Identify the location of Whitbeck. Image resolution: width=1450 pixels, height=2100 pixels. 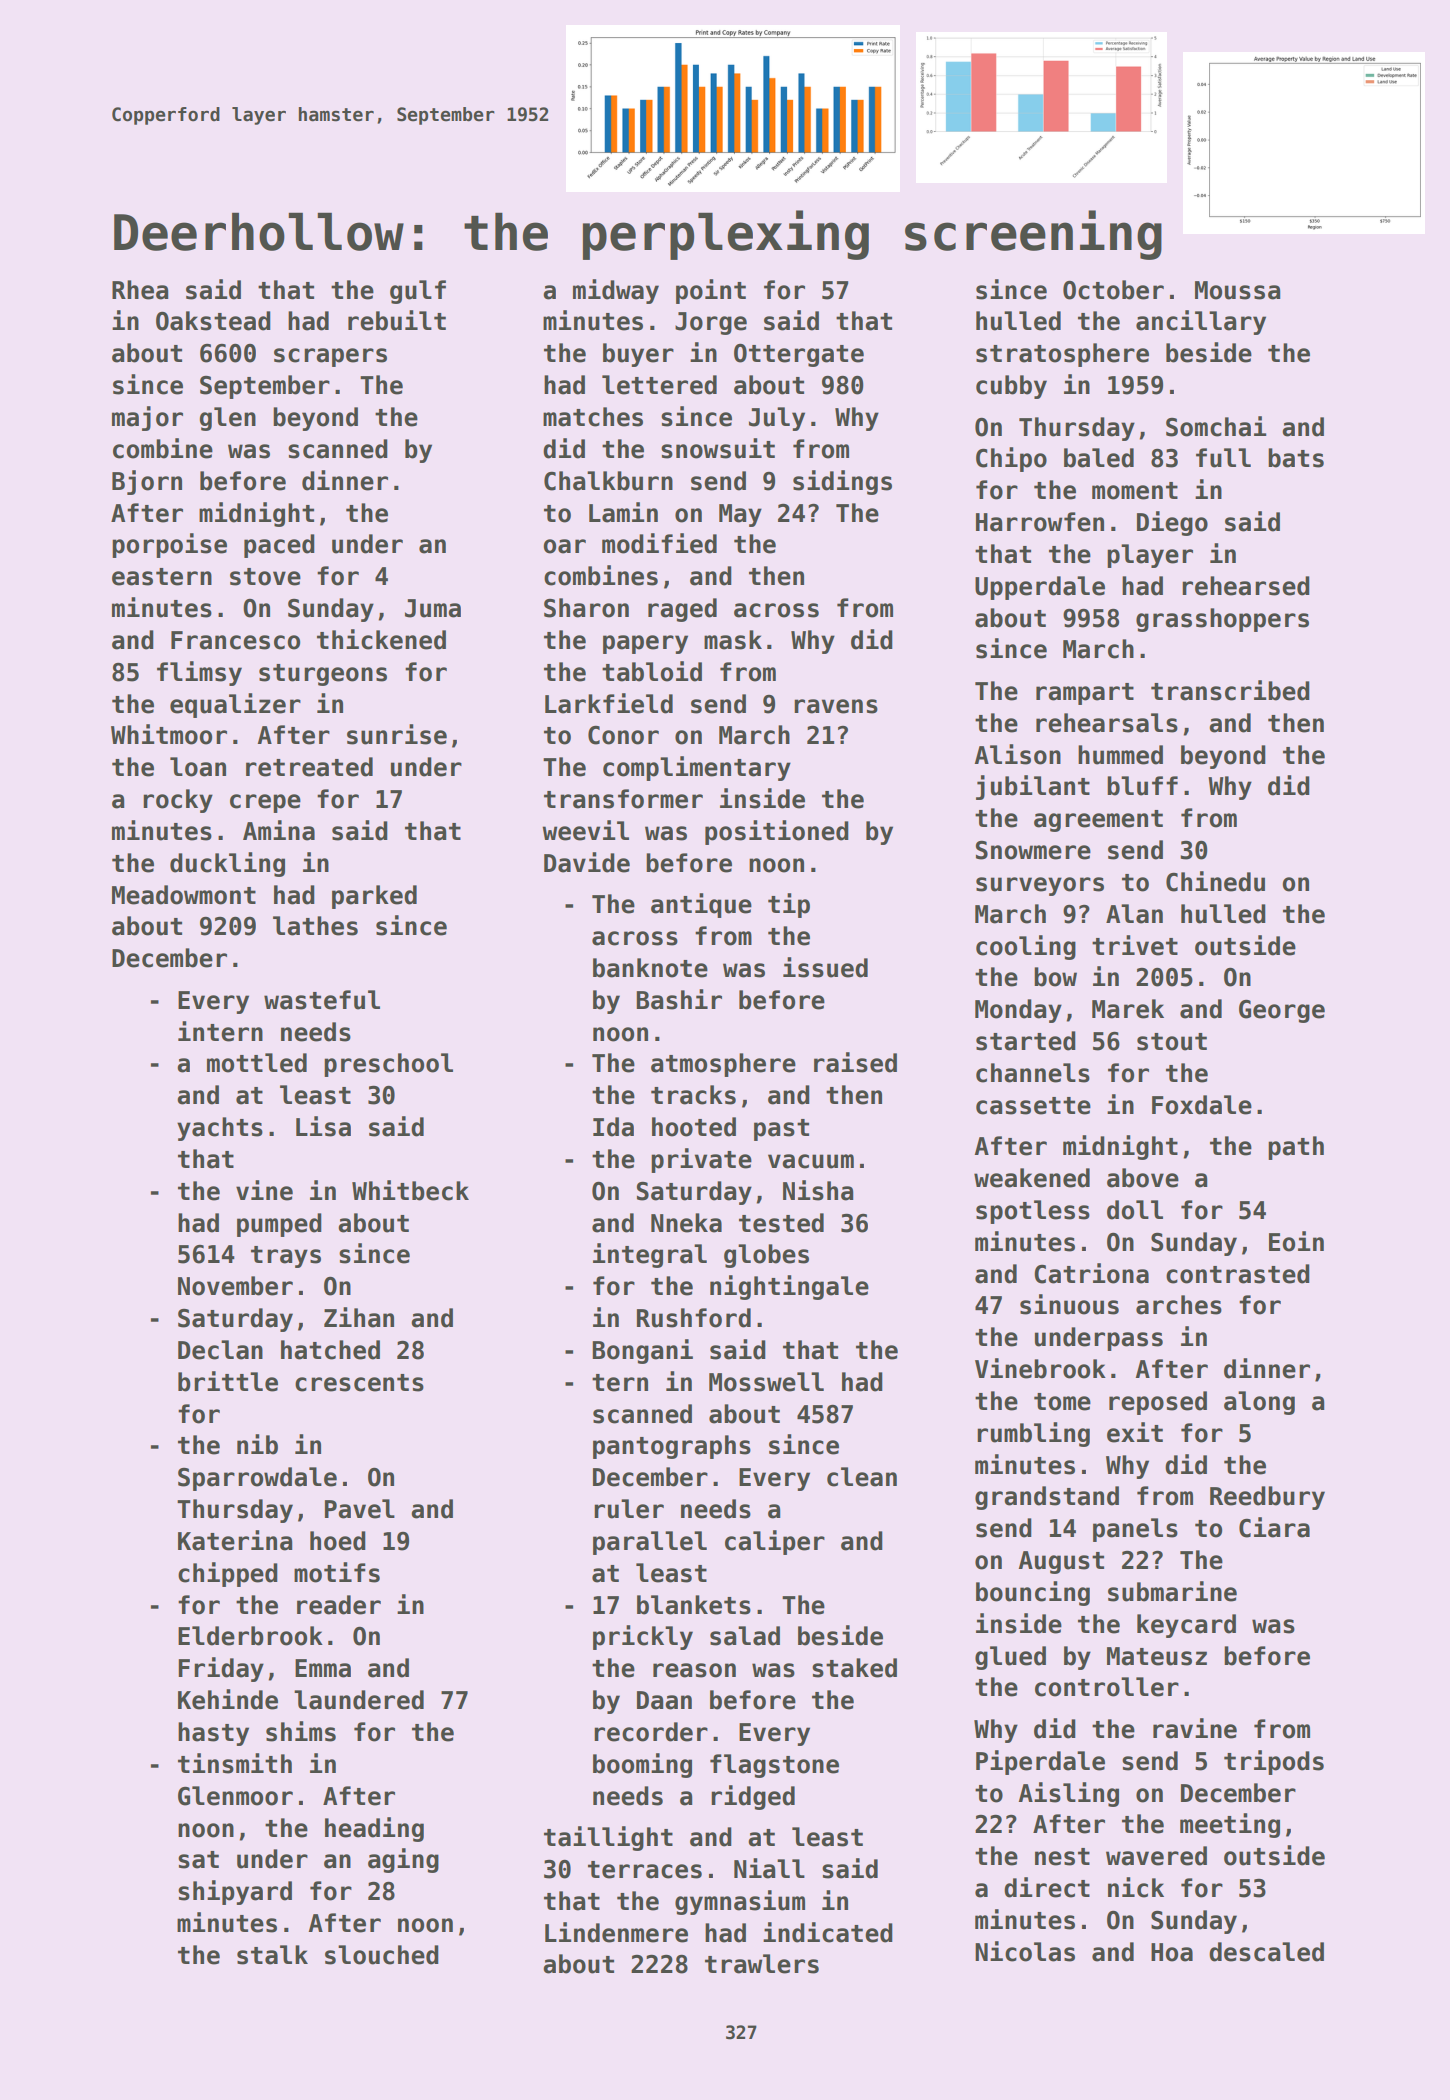
(410, 1190).
